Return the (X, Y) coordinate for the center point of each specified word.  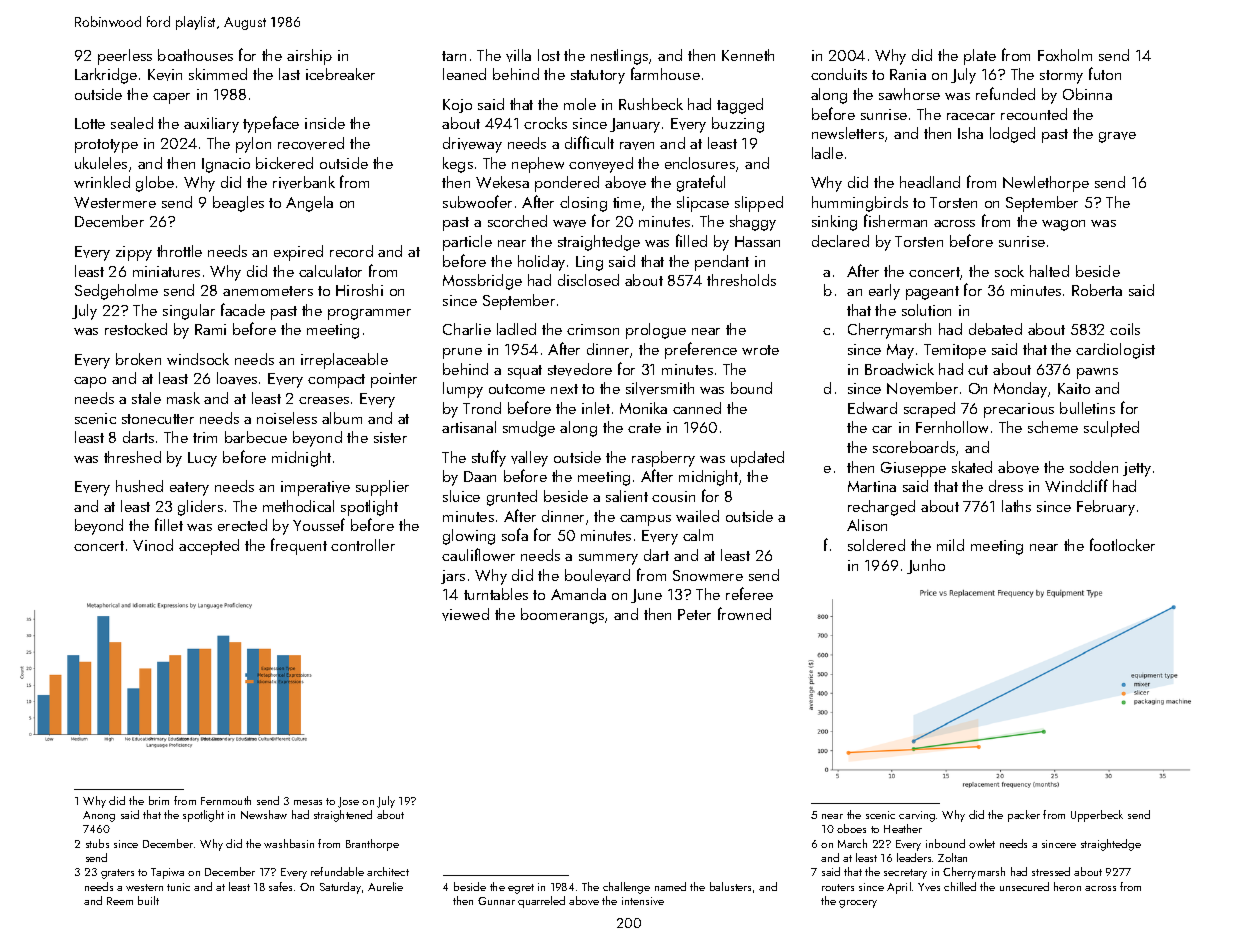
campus (645, 520)
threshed (132, 457)
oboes (851, 828)
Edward (872, 408)
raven (637, 146)
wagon (1063, 225)
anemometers (268, 291)
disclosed (588, 280)
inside (325, 123)
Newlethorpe (1046, 184)
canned (697, 408)
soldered (876, 545)
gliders (200, 508)
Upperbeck (1097, 816)
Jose (348, 802)
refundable (337, 871)
